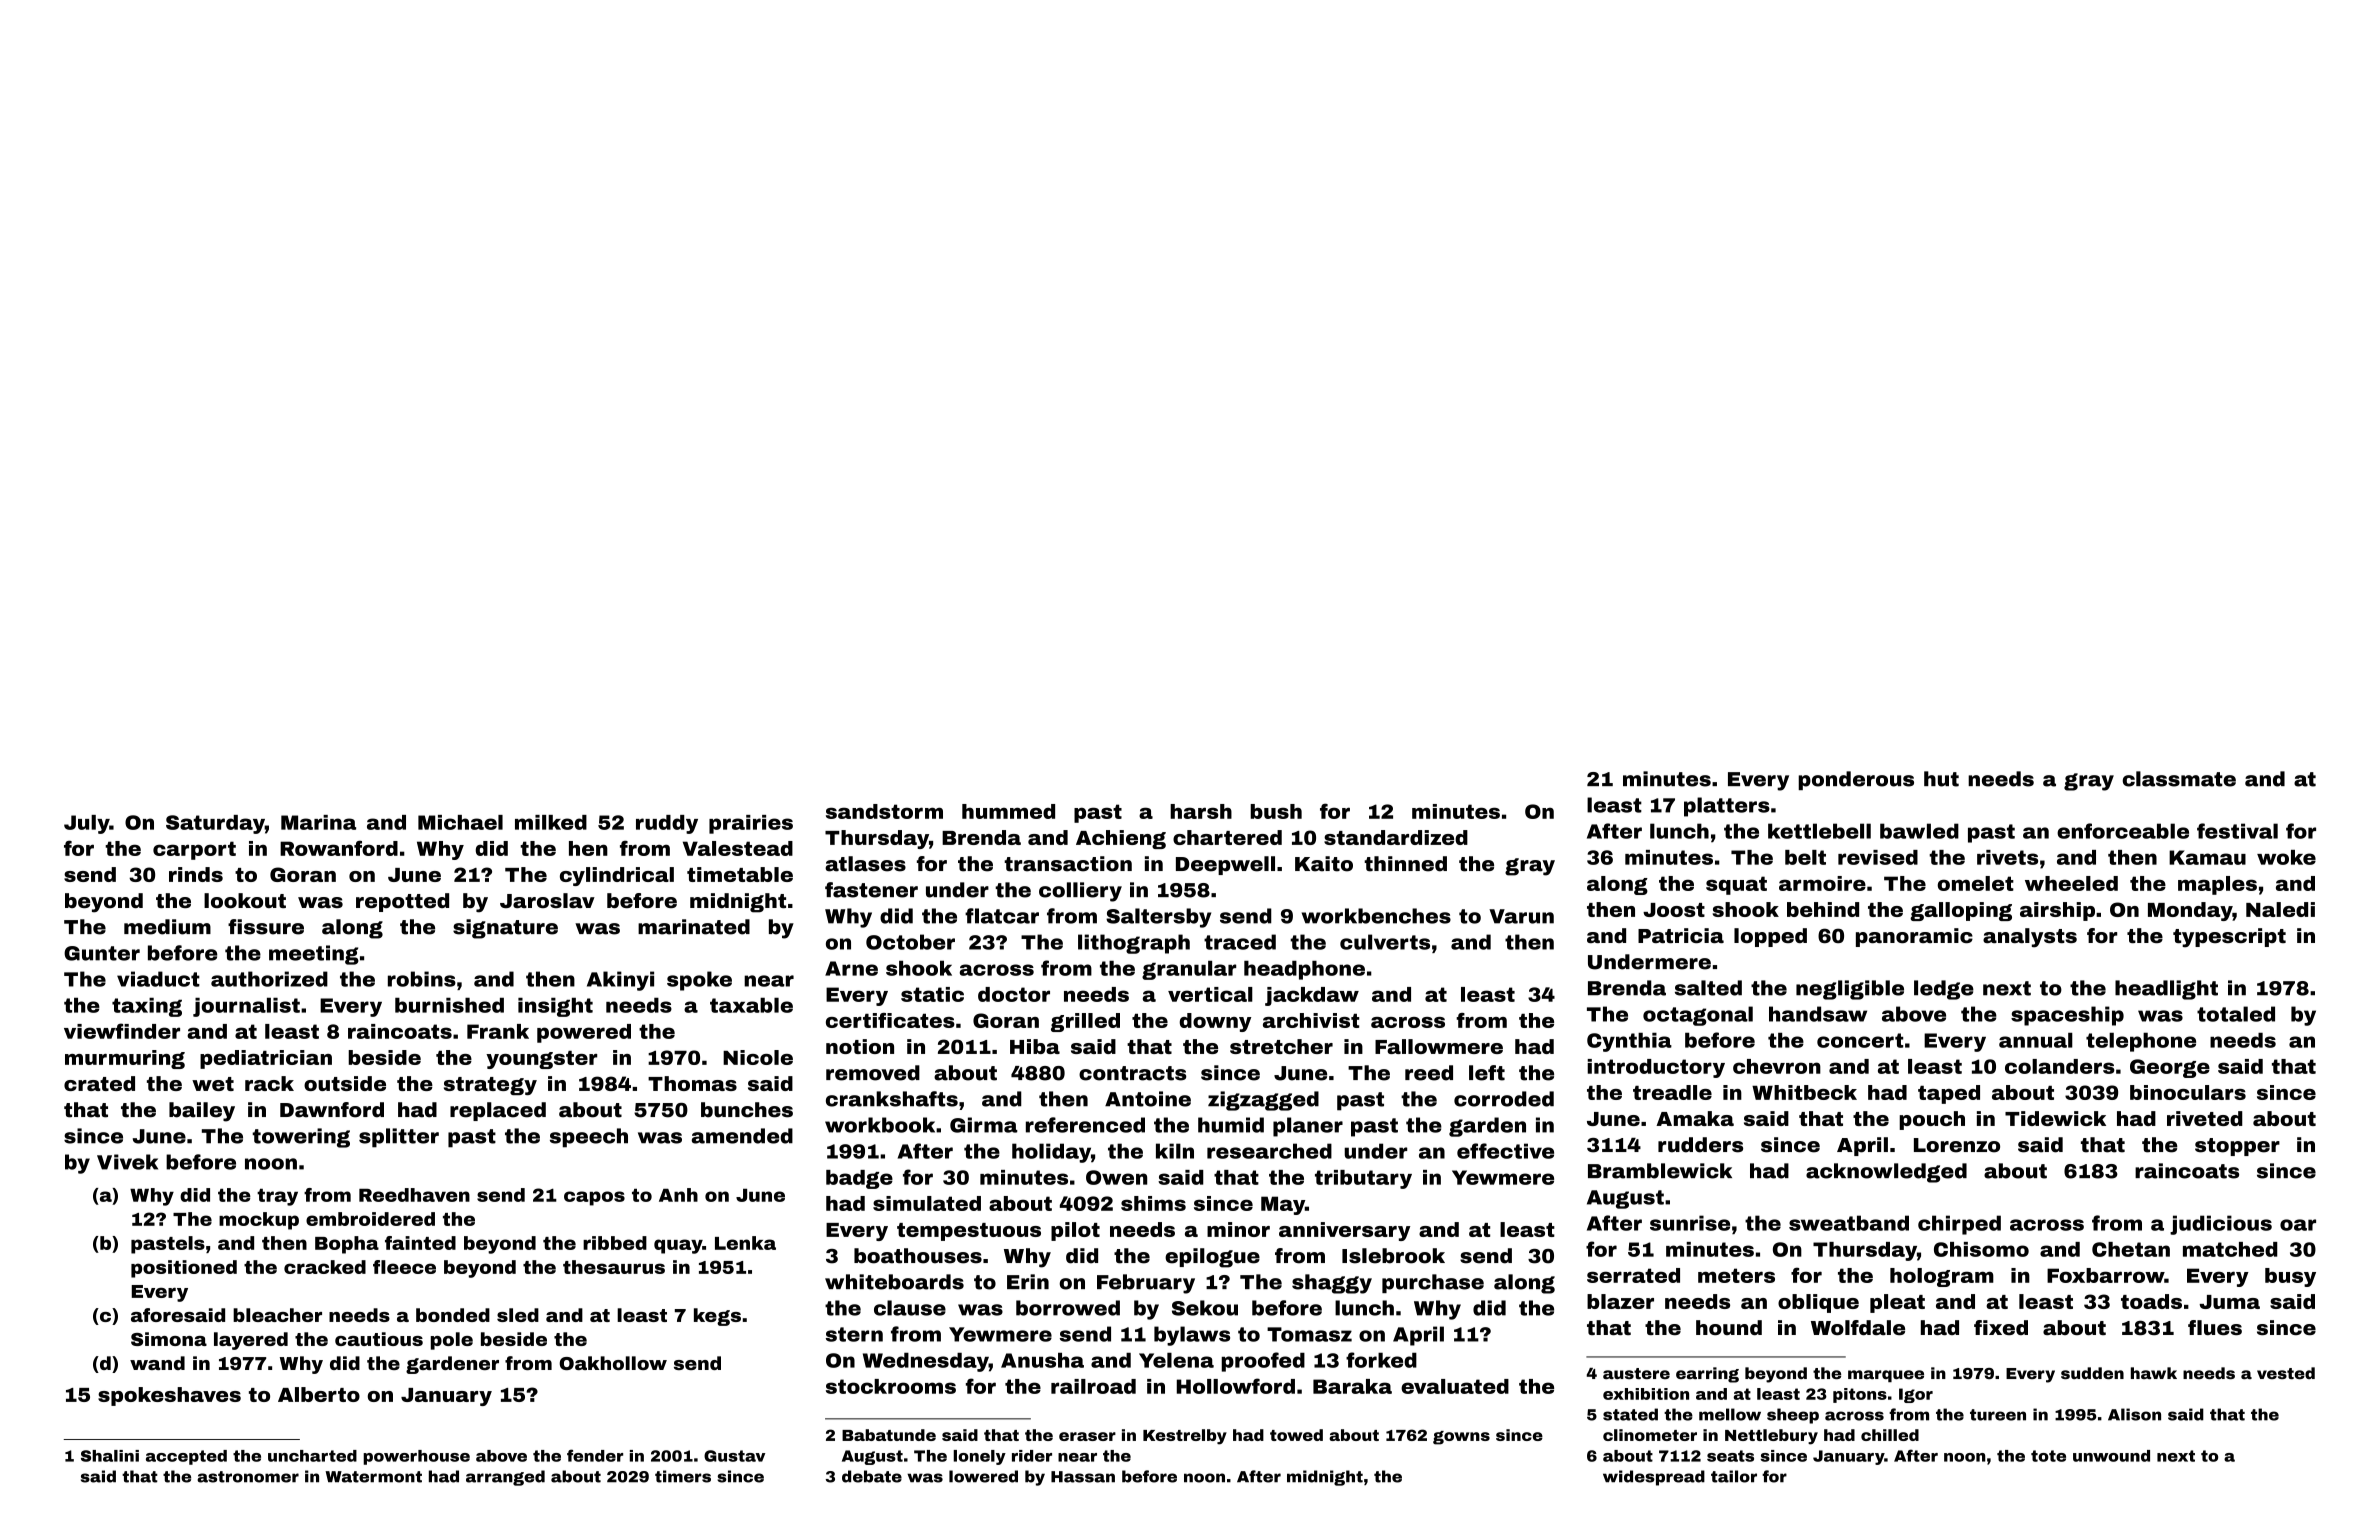  What do you see at coordinates (615, 1243) in the page?
I see `ribbed` at bounding box center [615, 1243].
